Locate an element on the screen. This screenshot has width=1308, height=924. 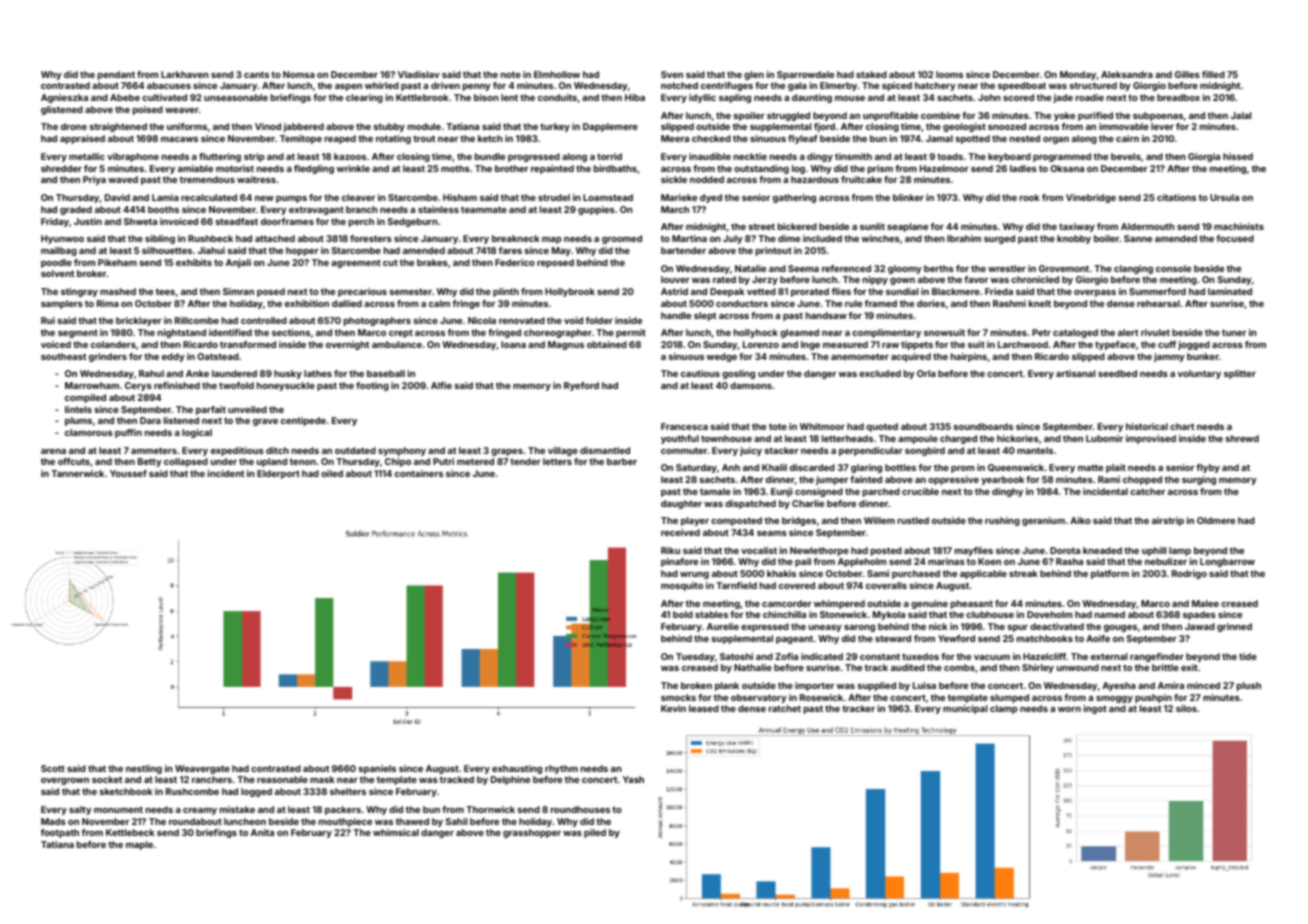
Elmhollow is located at coordinates (557, 74).
